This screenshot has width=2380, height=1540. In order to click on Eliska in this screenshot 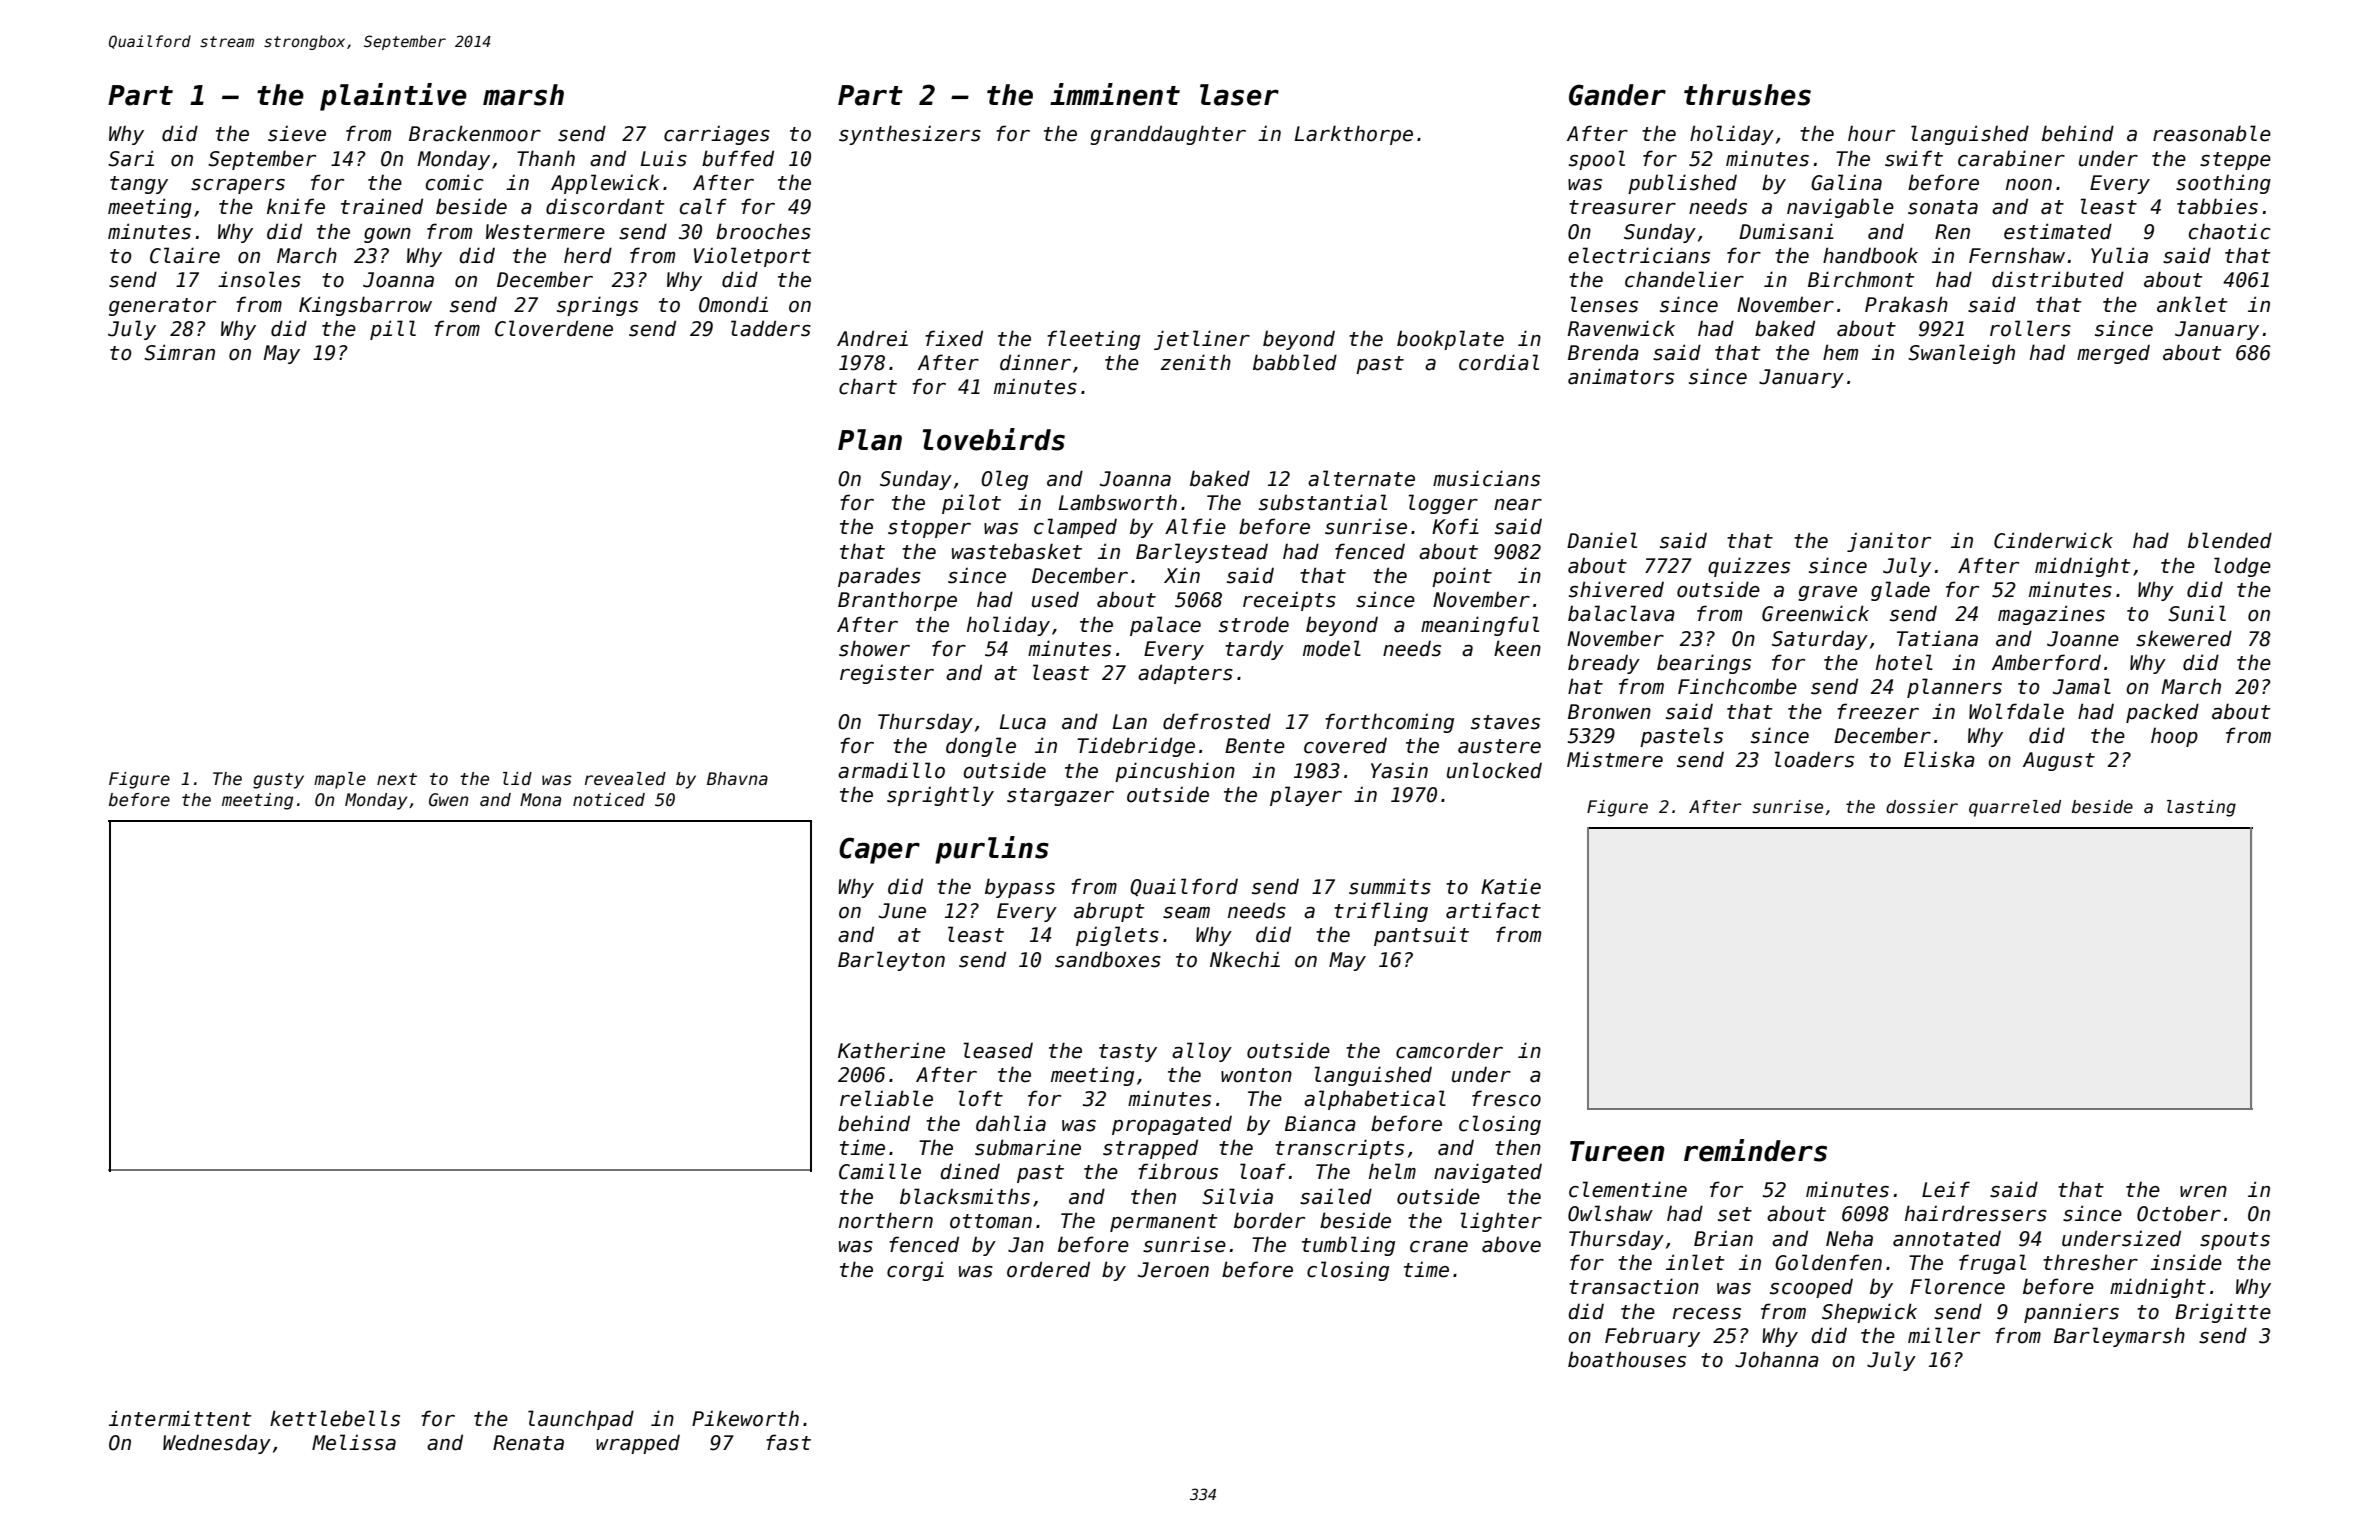, I will do `click(1939, 759)`.
